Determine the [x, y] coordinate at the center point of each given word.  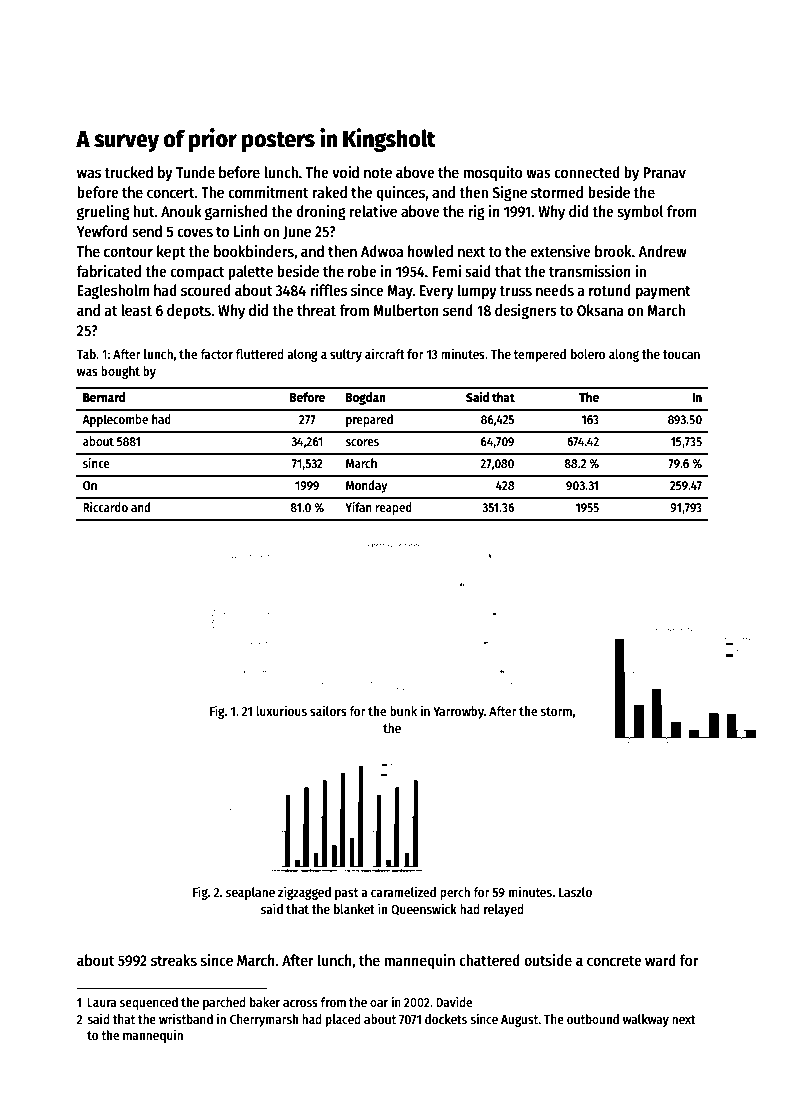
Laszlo [575, 892]
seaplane [250, 893]
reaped [394, 508]
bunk [403, 711]
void [345, 172]
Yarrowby [458, 712]
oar [379, 1003]
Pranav [664, 172]
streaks [174, 960]
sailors [328, 710]
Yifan [358, 507]
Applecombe [115, 420]
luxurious [281, 710]
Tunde [195, 172]
